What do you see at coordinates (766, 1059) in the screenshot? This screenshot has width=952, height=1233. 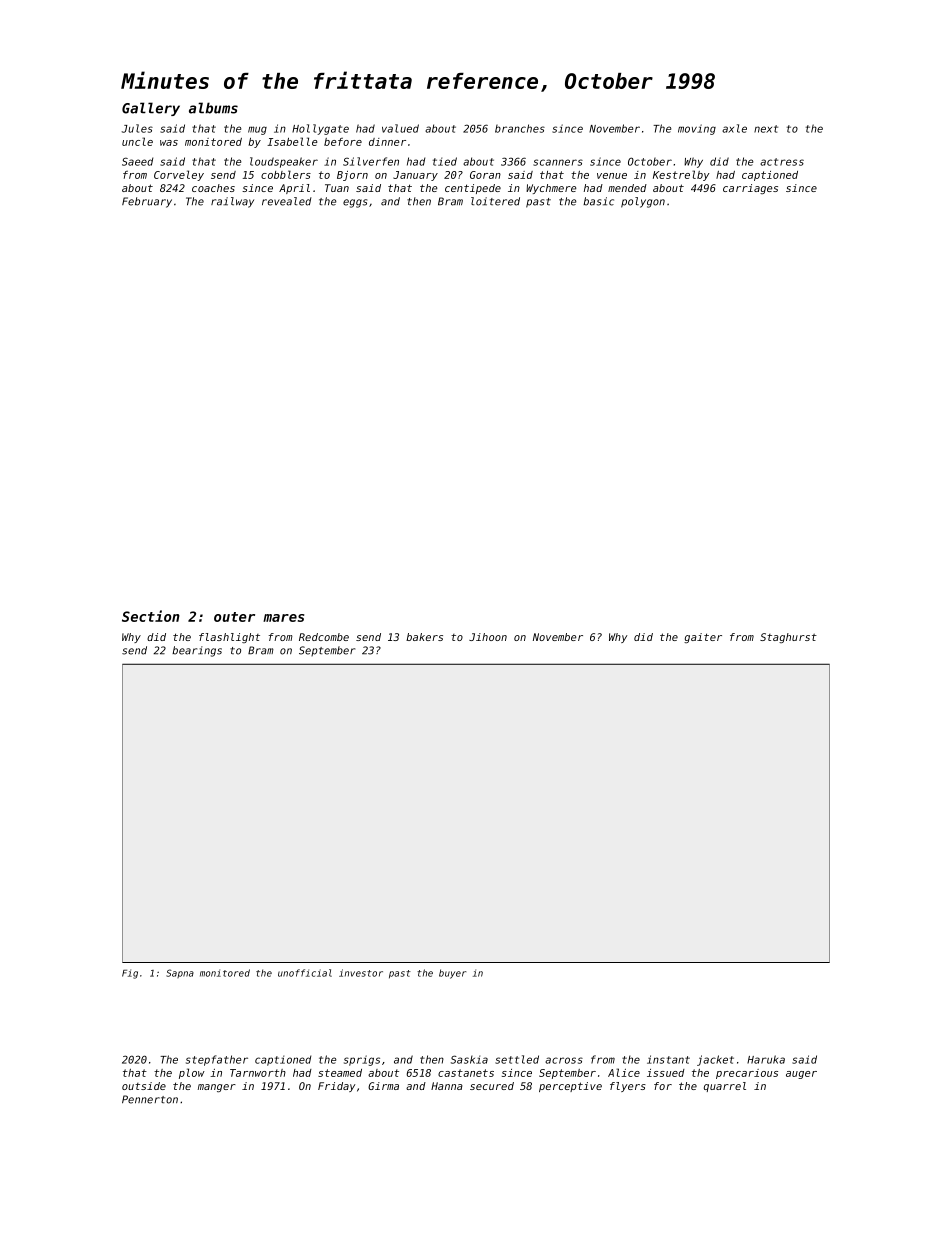 I see `Haruka` at bounding box center [766, 1059].
